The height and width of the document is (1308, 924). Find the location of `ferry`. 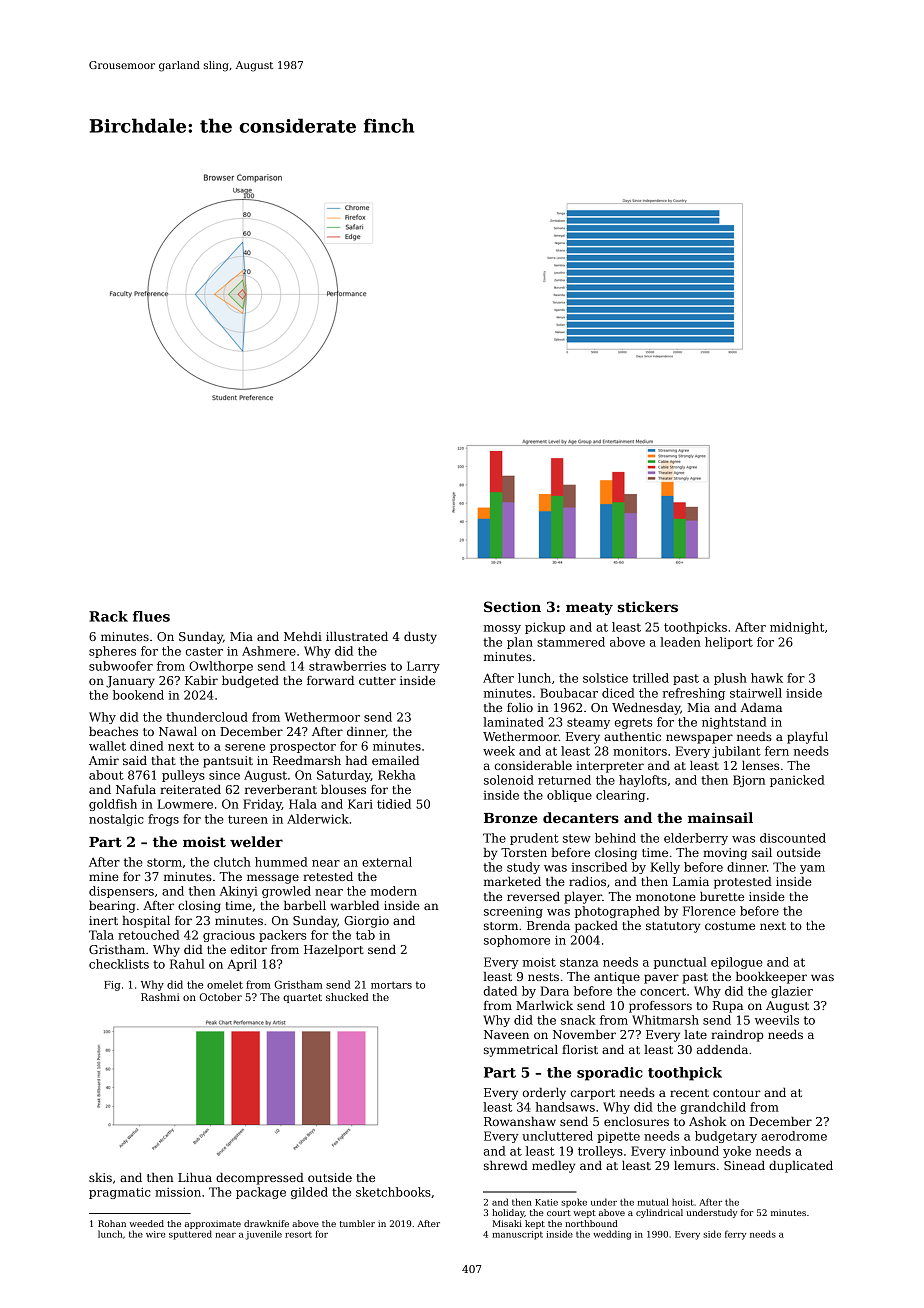

ferry is located at coordinates (735, 1235).
